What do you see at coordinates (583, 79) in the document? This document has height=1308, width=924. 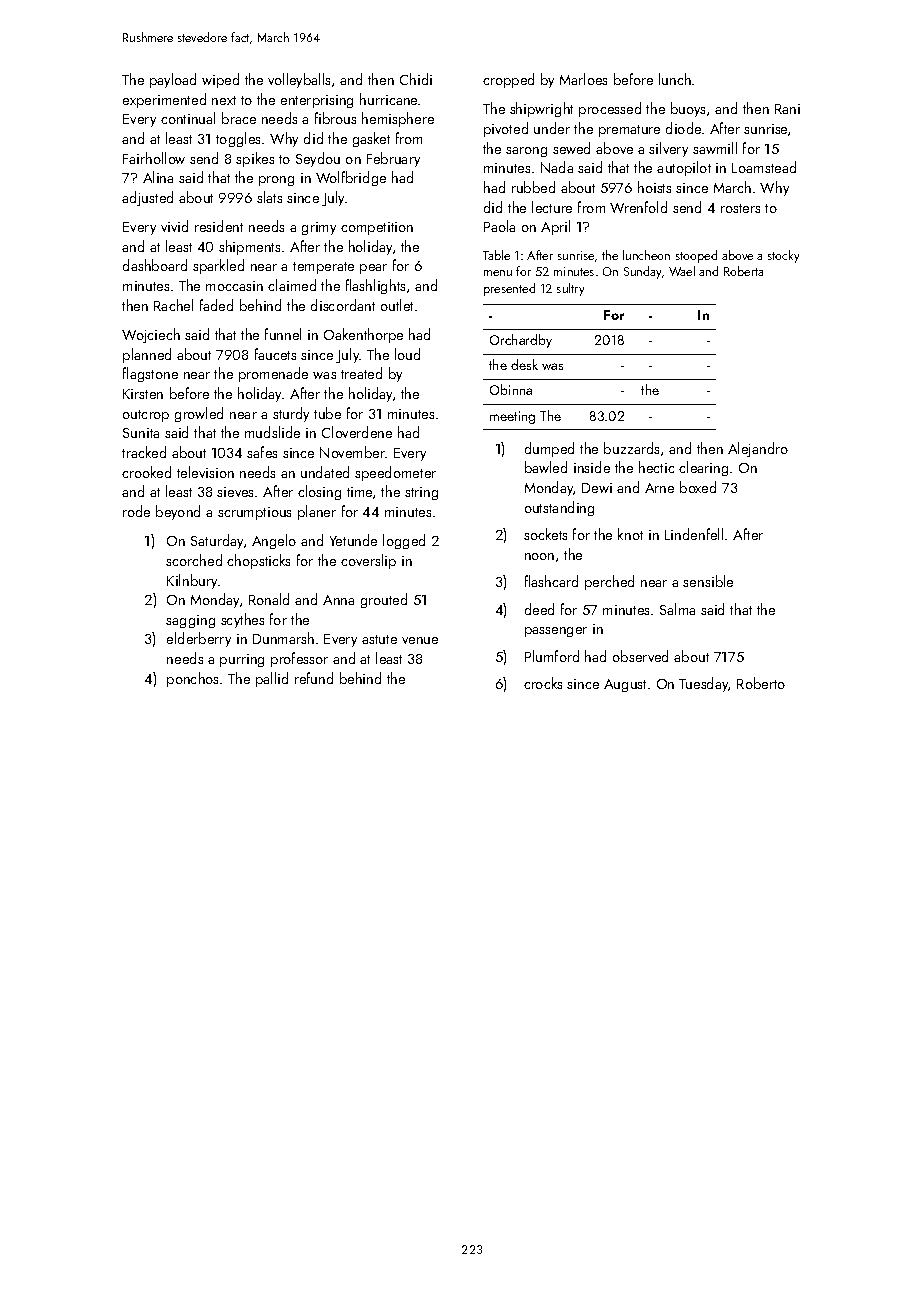 I see `Marloes` at bounding box center [583, 79].
